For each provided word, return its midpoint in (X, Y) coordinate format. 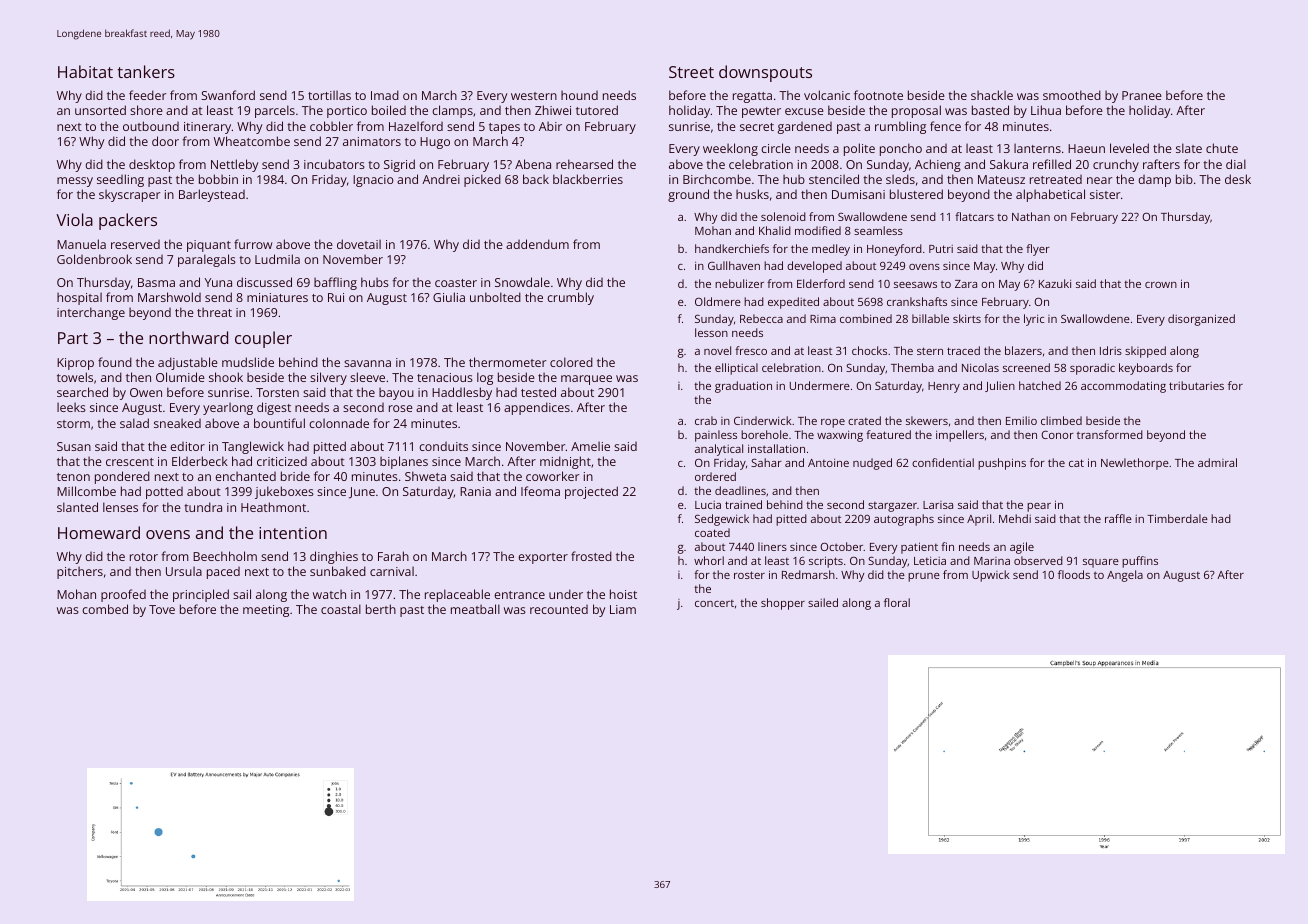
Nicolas (980, 367)
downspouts (765, 73)
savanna (367, 363)
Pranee (1142, 95)
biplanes (404, 462)
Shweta (425, 476)
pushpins (1002, 464)
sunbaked (338, 571)
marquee (586, 380)
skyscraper (129, 195)
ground (688, 195)
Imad (385, 95)
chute (1222, 148)
